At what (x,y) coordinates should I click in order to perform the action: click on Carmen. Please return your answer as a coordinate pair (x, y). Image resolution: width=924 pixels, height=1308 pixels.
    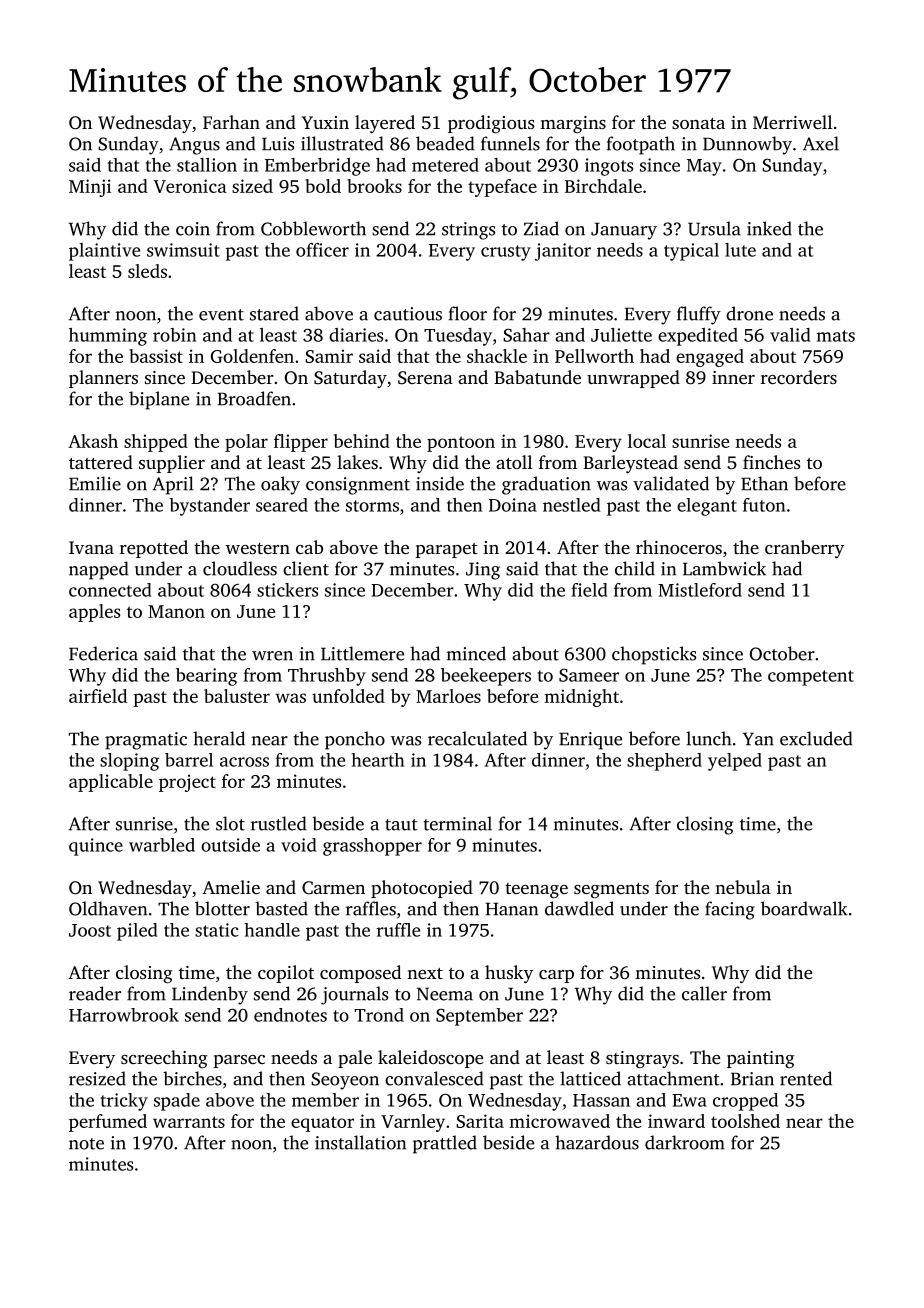
    Looking at the image, I should click on (333, 888).
